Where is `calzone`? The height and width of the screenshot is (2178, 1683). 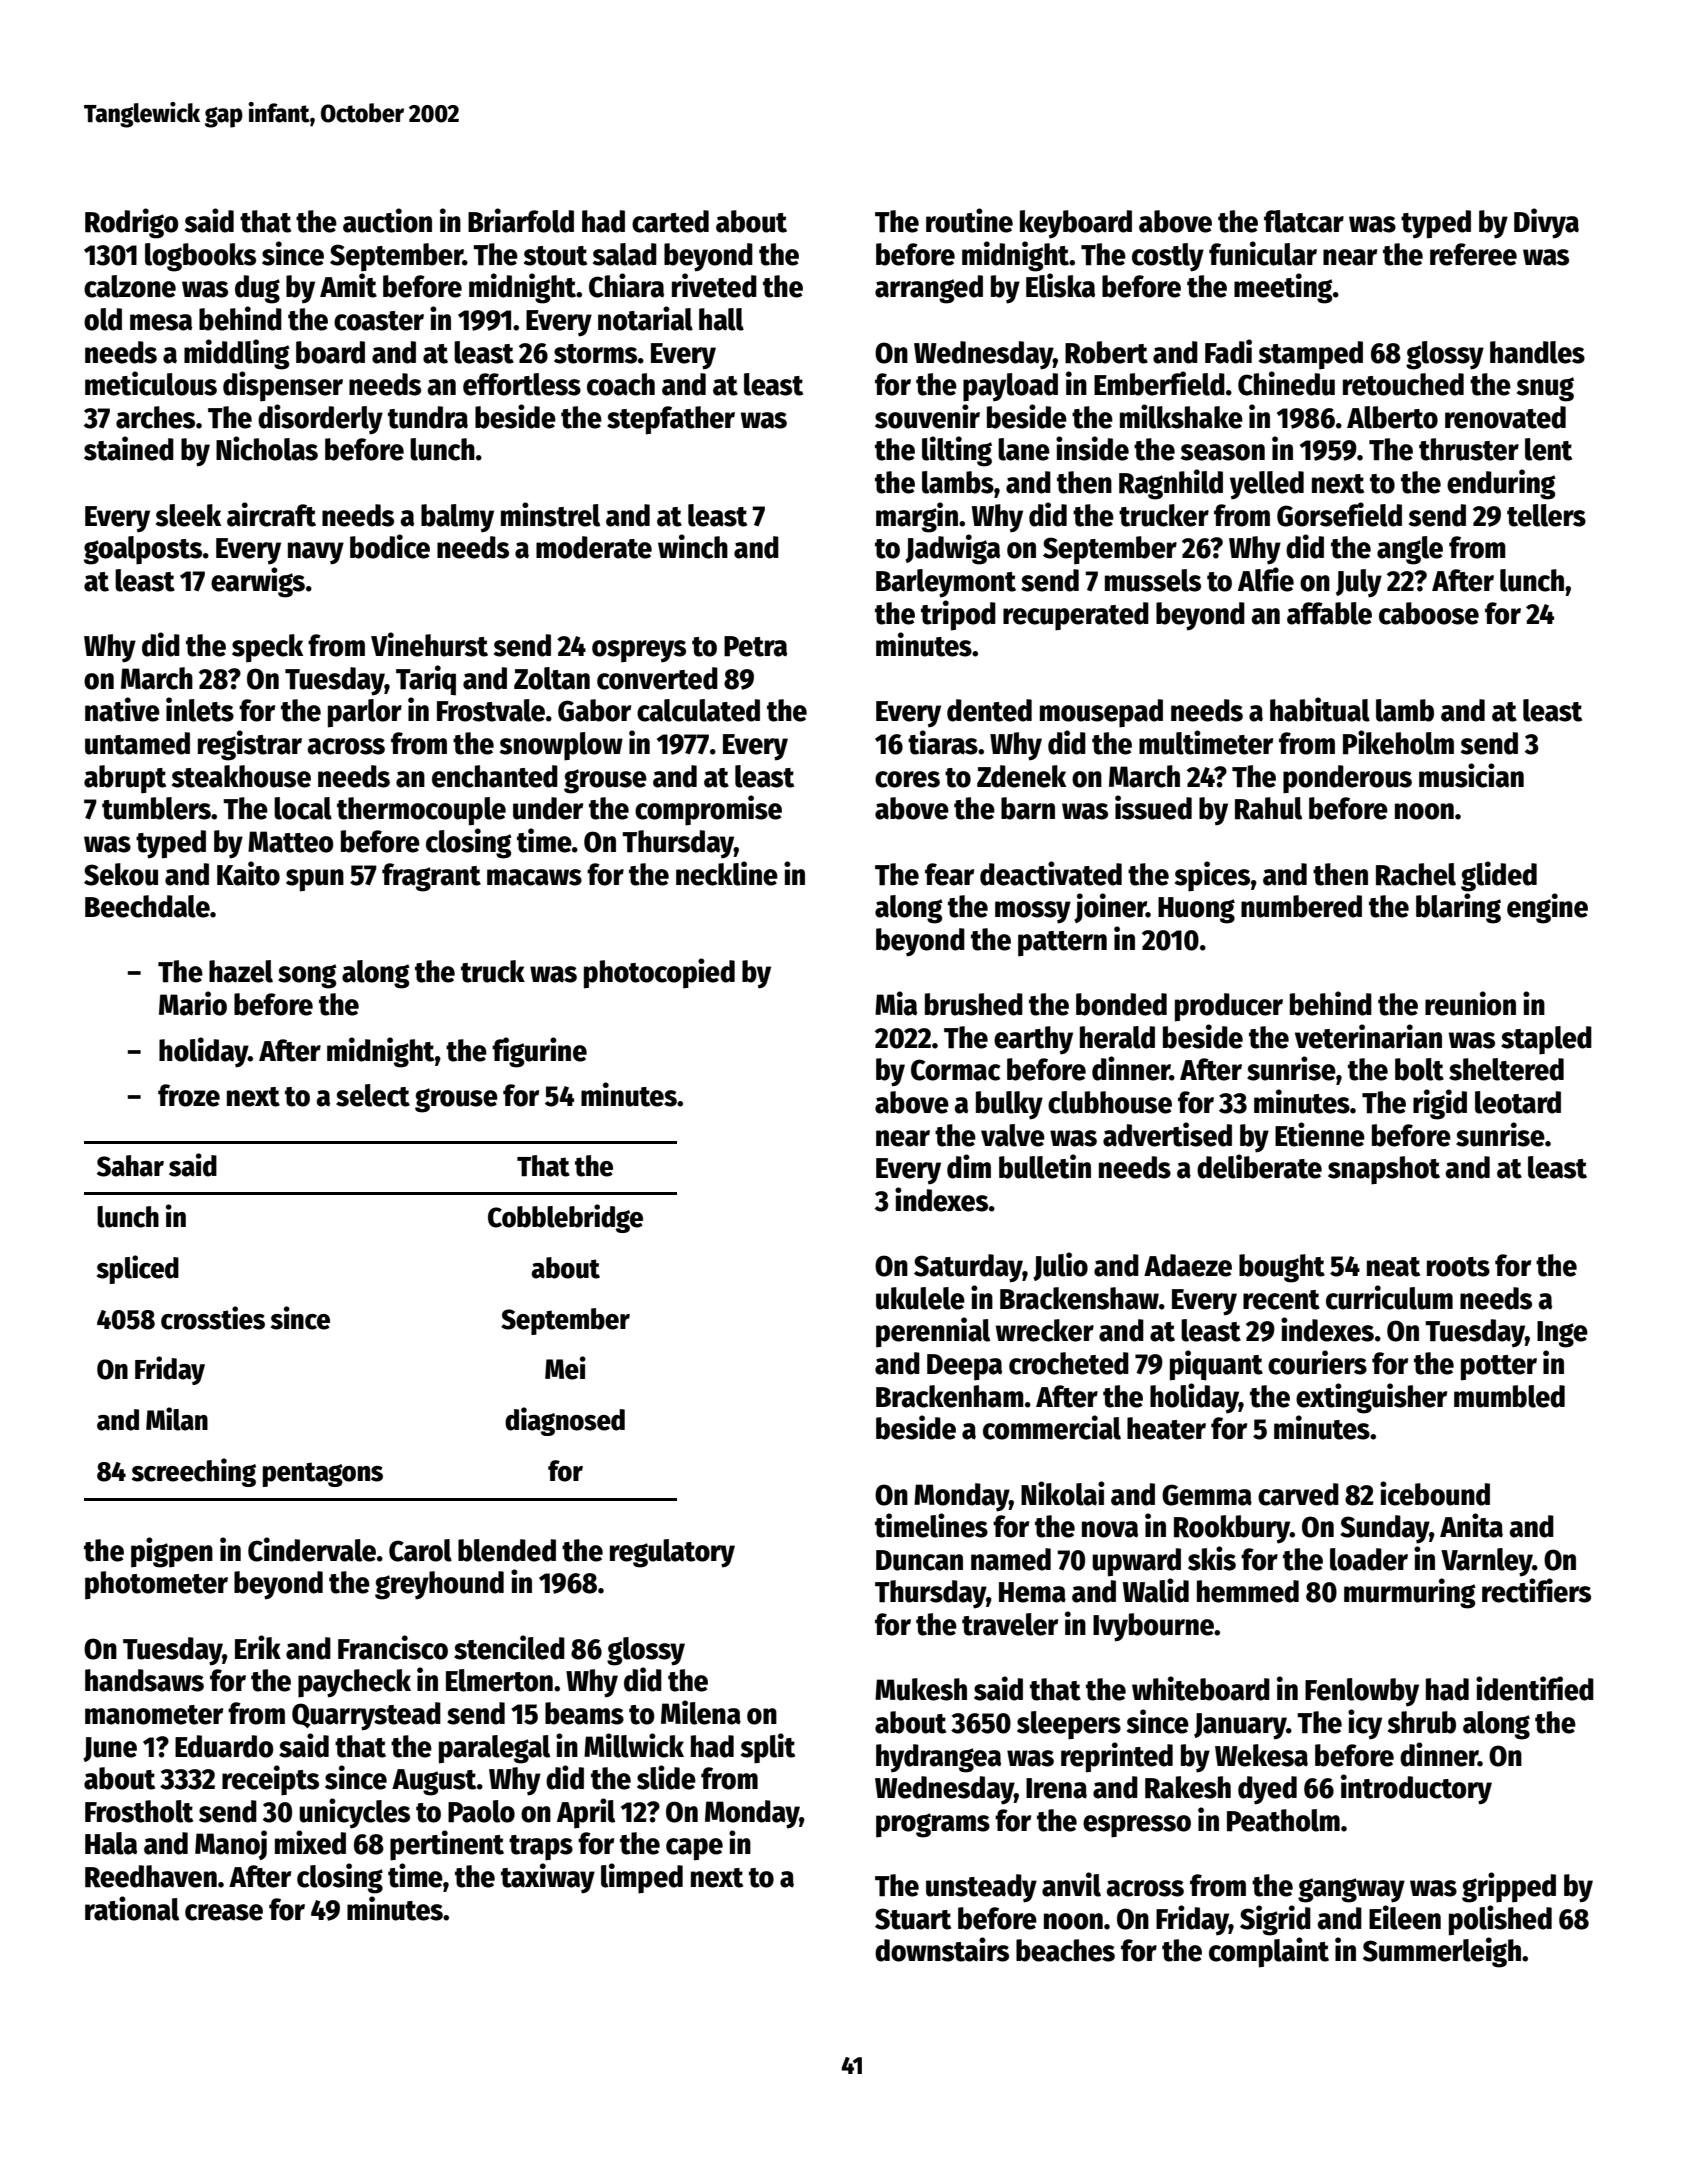
calzone is located at coordinates (130, 286).
